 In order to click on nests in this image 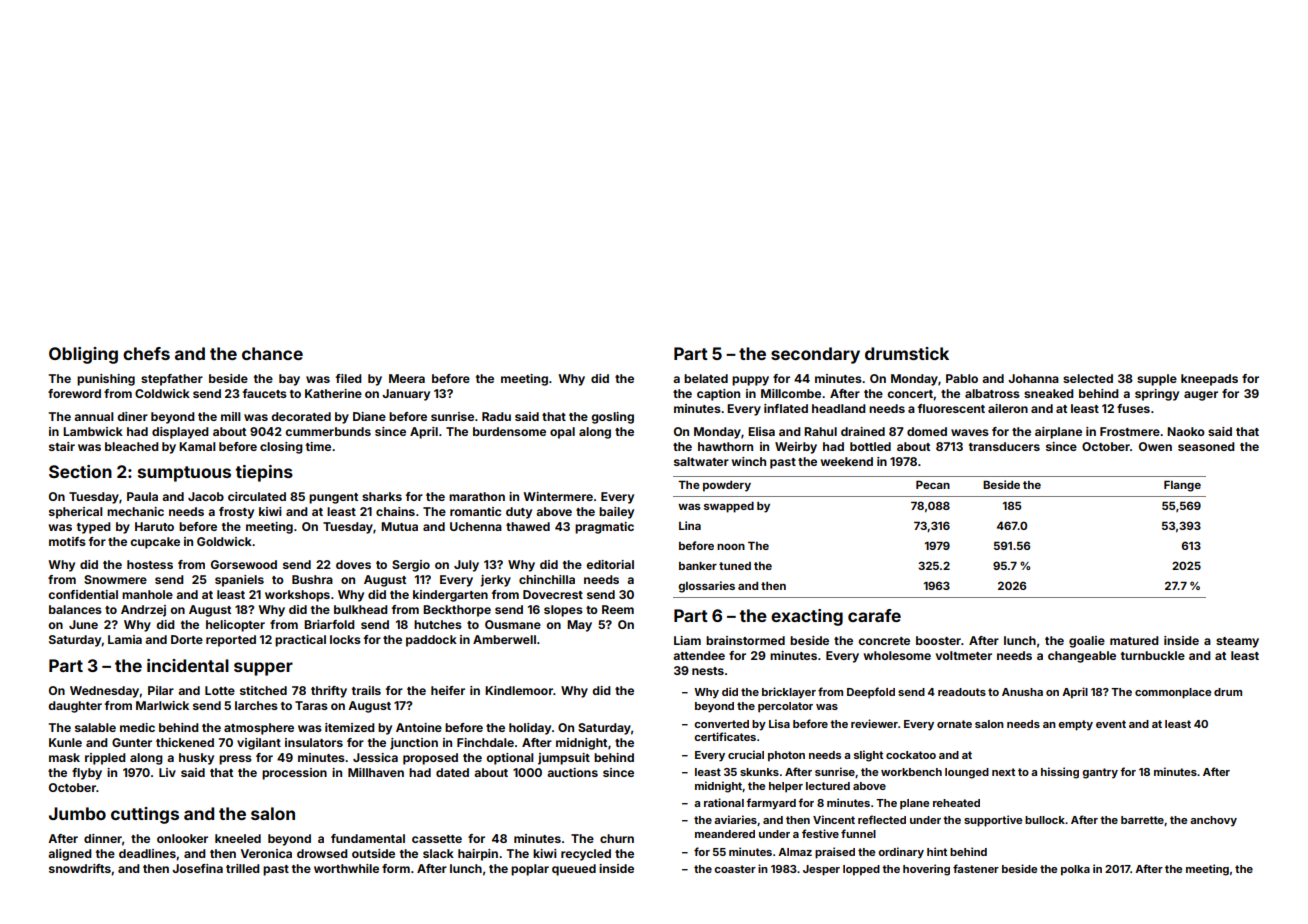, I will do `click(708, 671)`.
